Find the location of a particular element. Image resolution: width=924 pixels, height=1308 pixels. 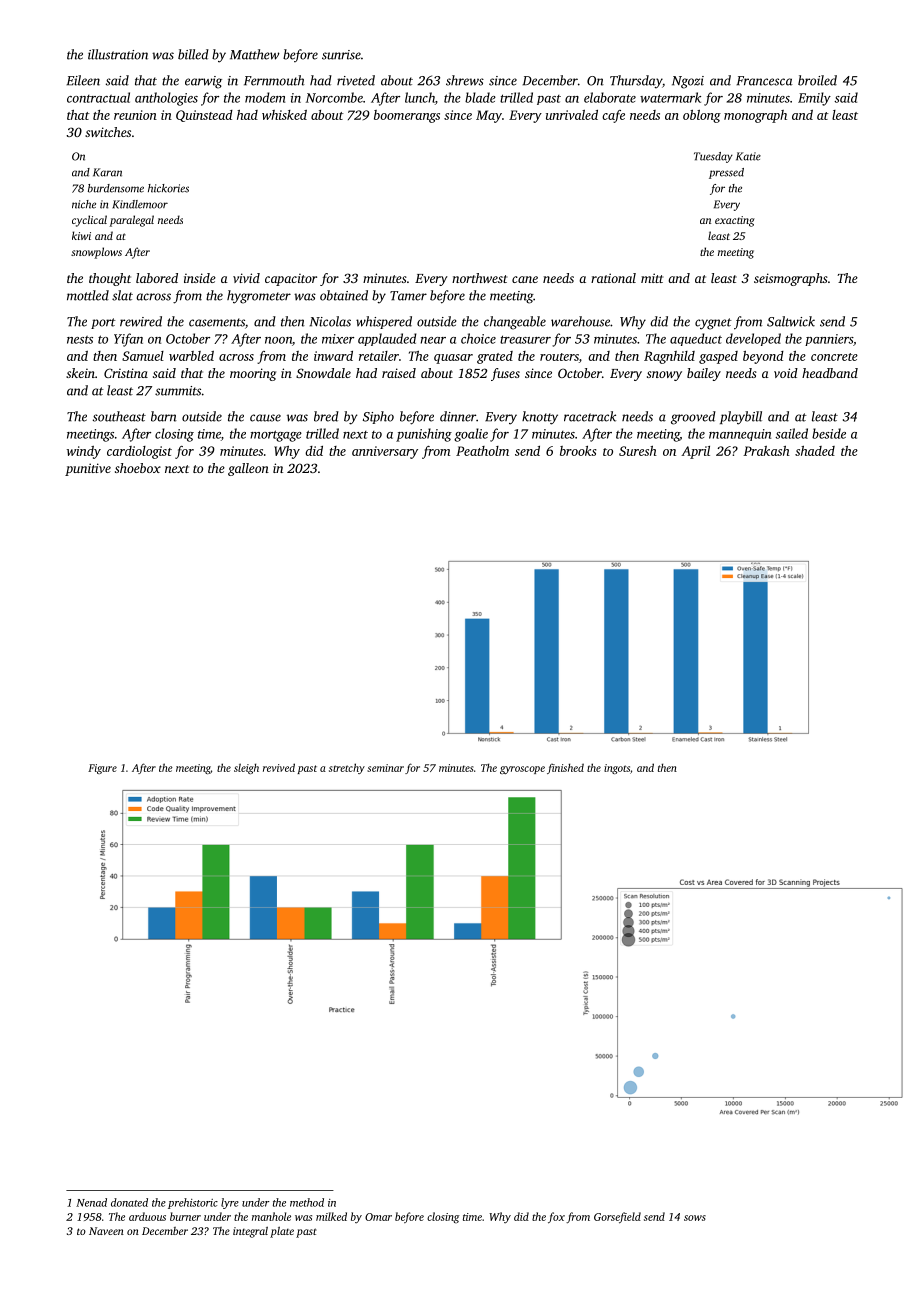

southeast is located at coordinates (119, 416).
